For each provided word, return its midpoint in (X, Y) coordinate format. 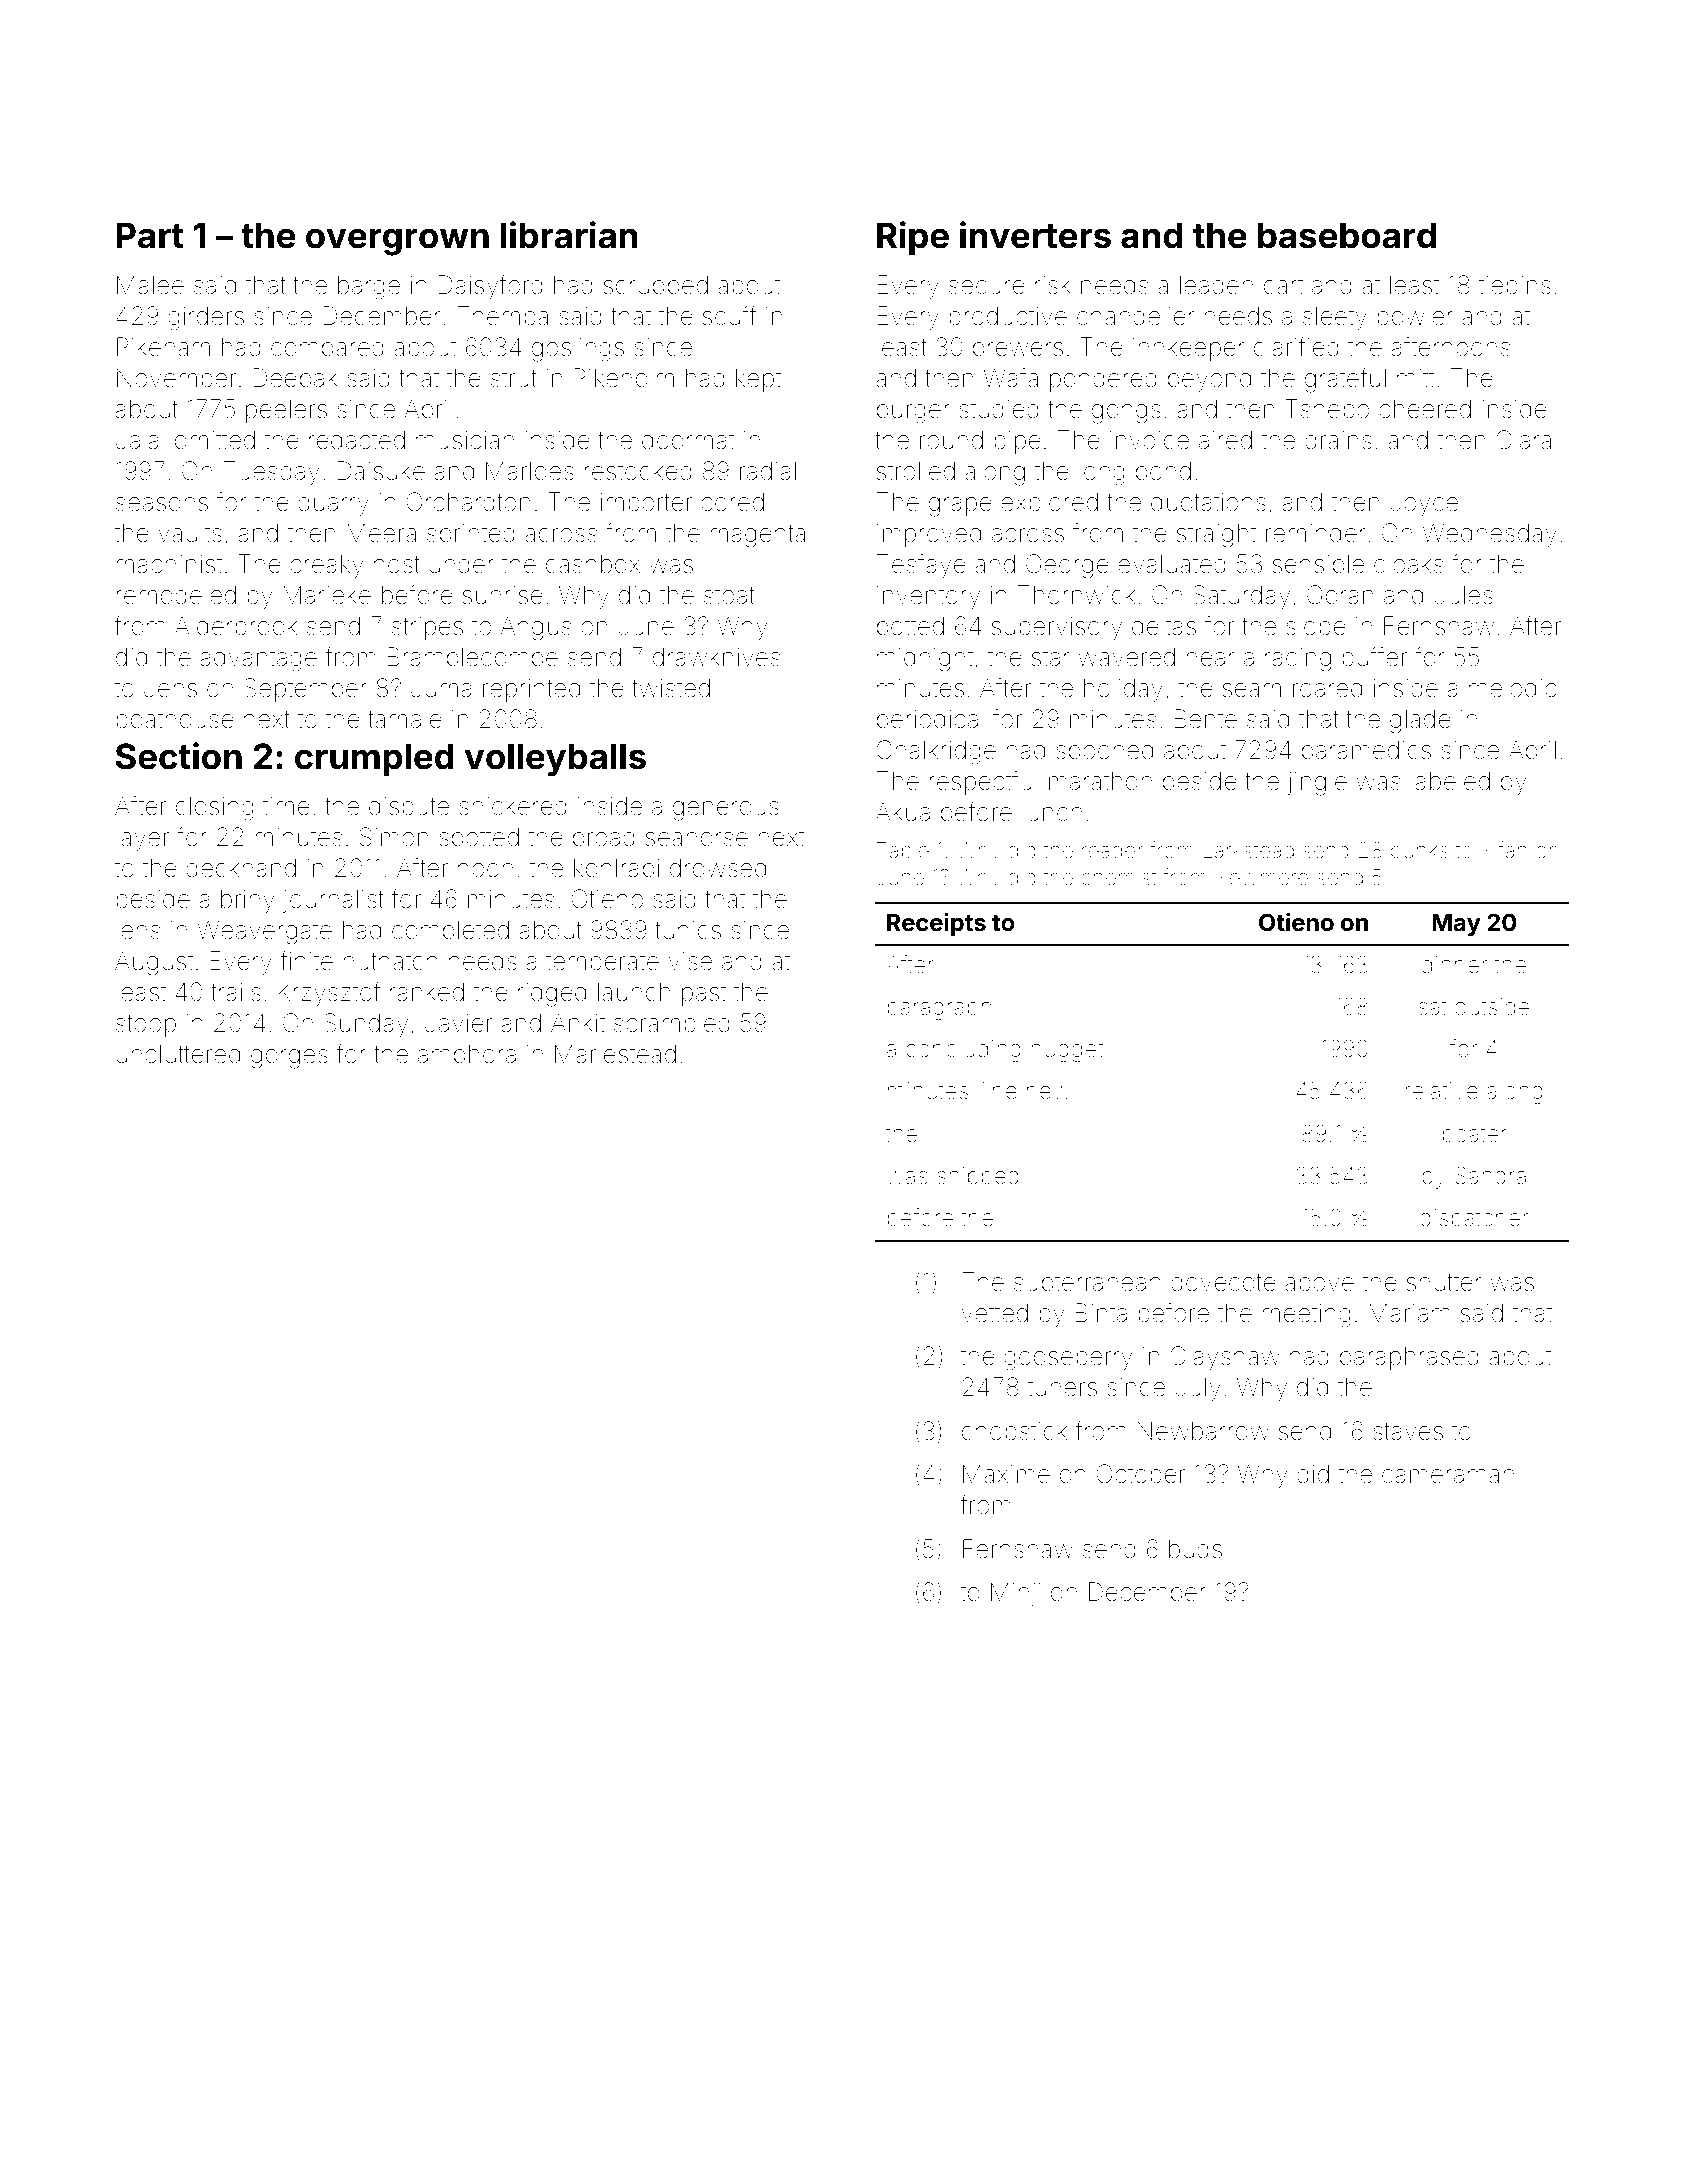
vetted (994, 1313)
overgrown (397, 242)
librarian (569, 235)
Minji (1016, 1594)
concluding (963, 1051)
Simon (393, 837)
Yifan (1503, 849)
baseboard (1347, 235)
